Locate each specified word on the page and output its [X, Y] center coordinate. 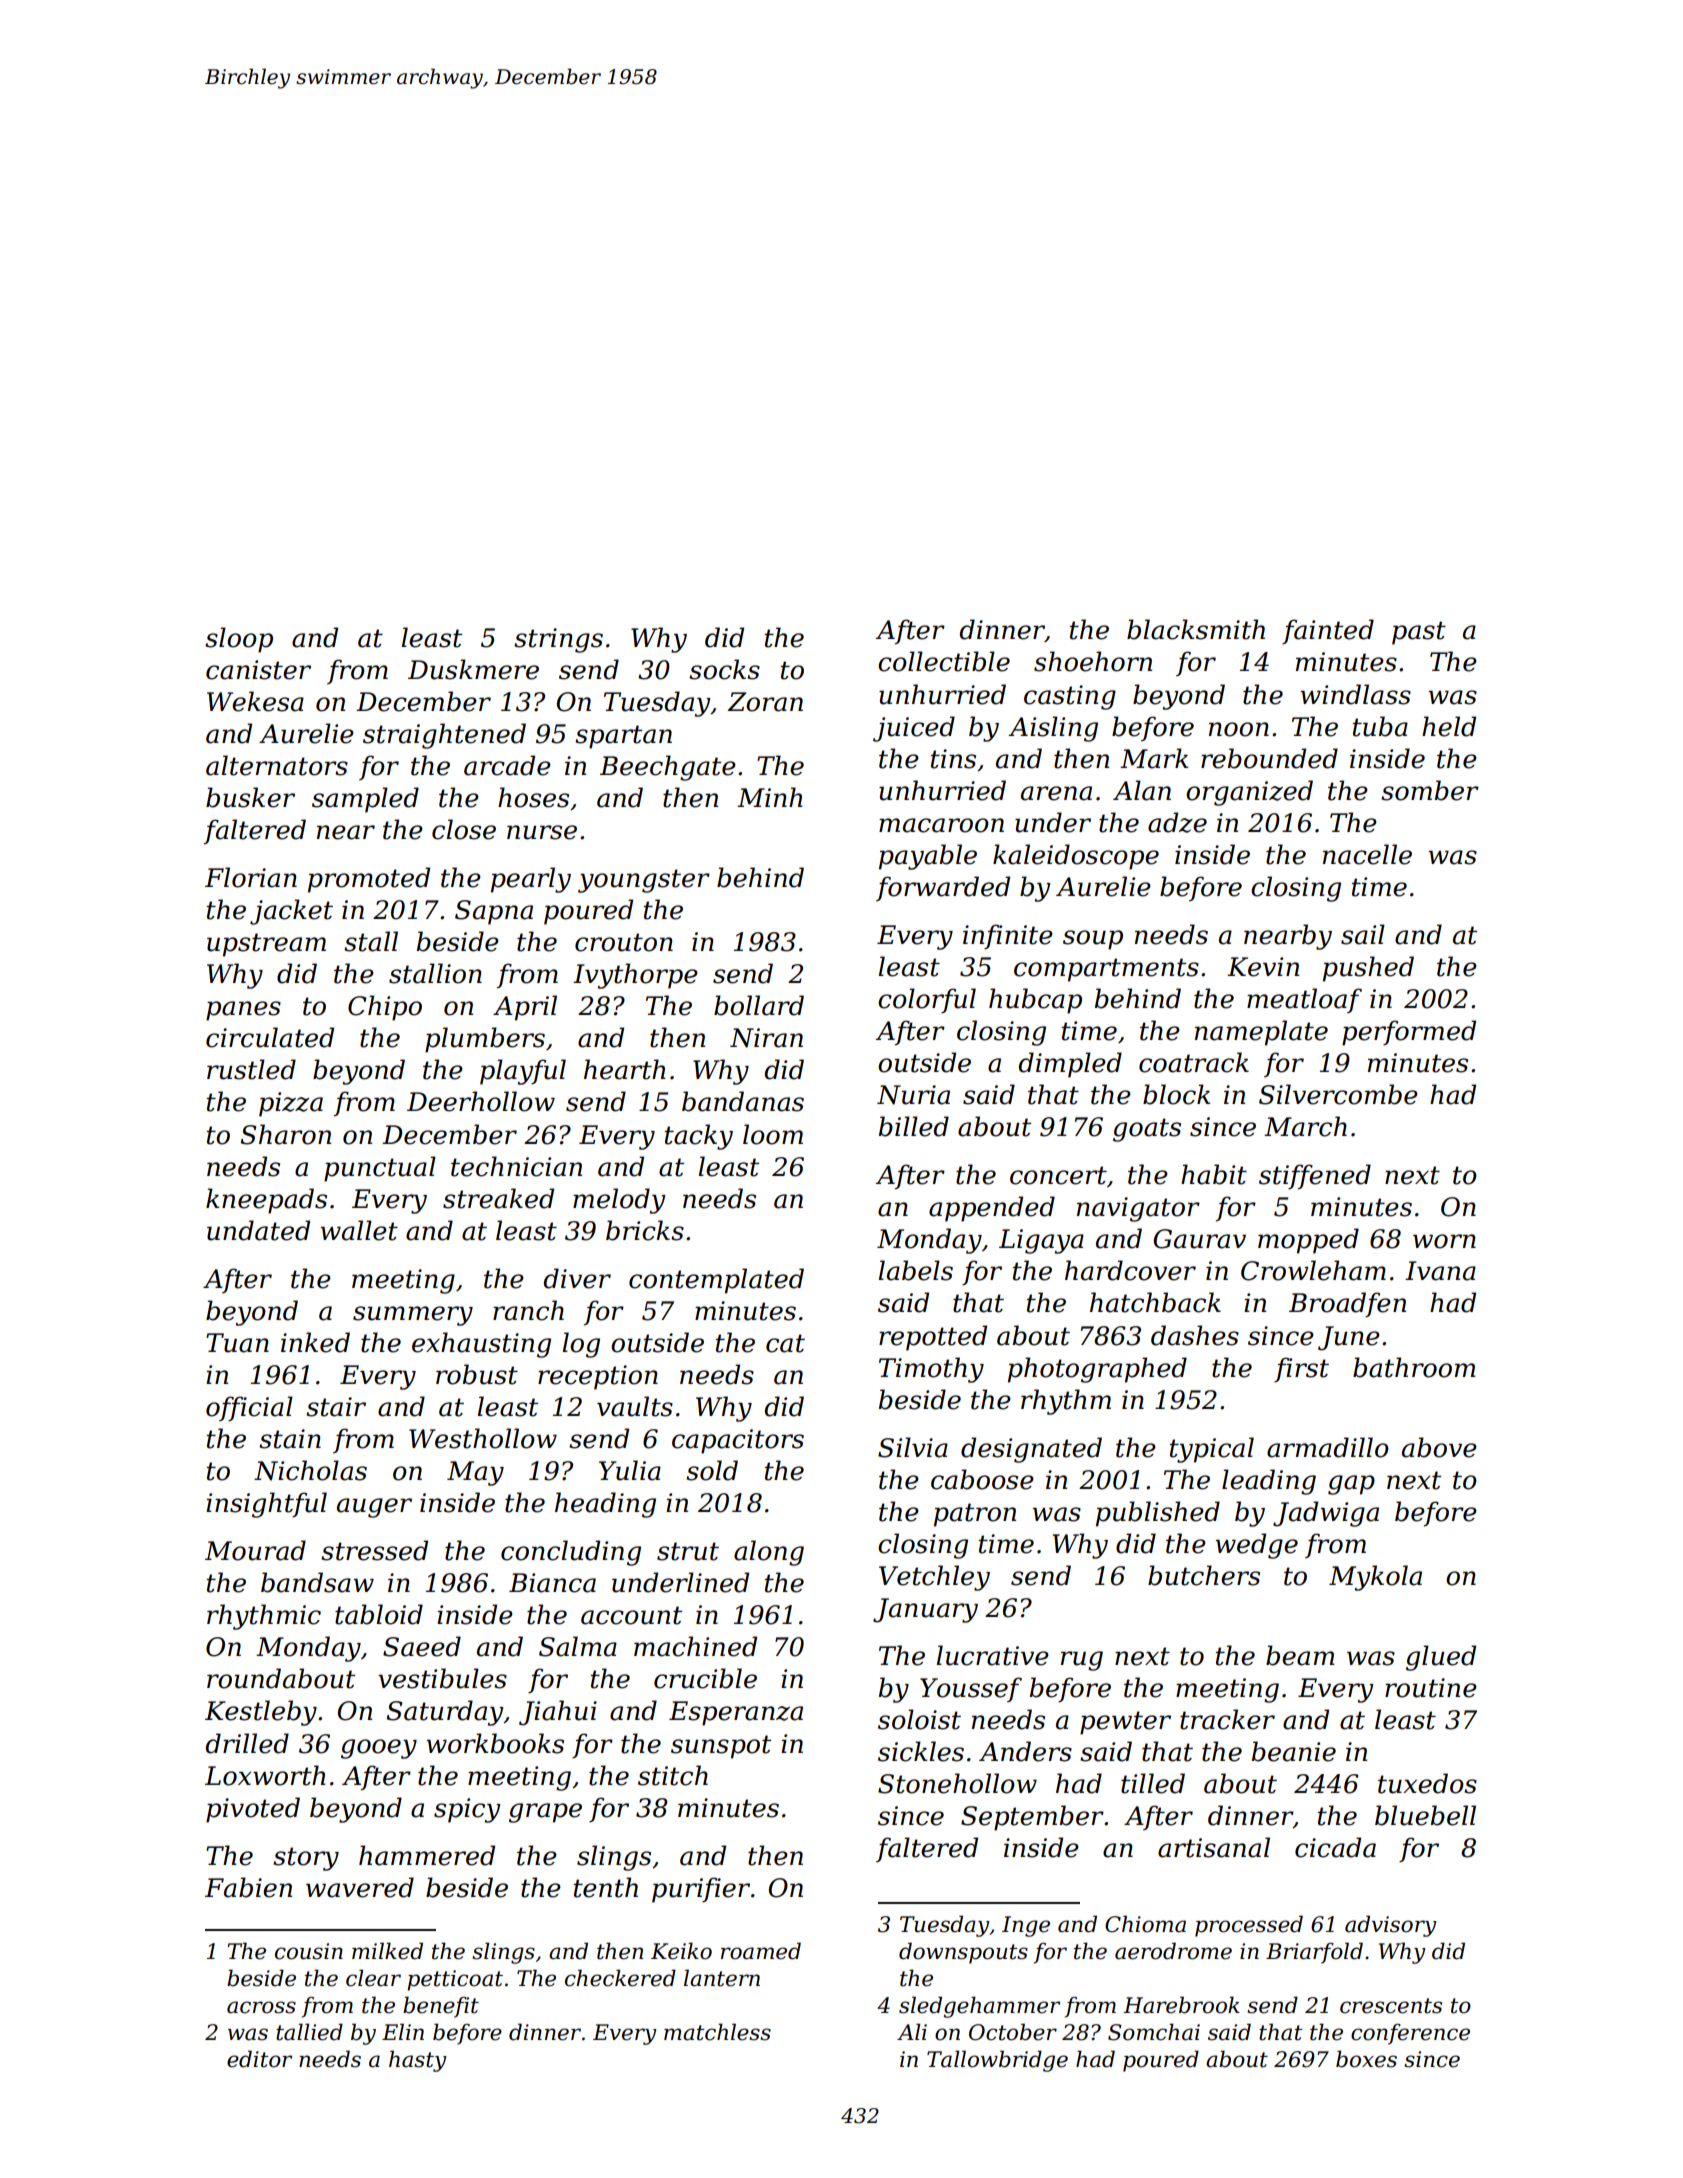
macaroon [941, 825]
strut [688, 1551]
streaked [498, 1198]
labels [915, 1270]
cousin [309, 1951]
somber [1430, 790]
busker [250, 797]
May [475, 1473]
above [1439, 1447]
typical [1212, 1450]
